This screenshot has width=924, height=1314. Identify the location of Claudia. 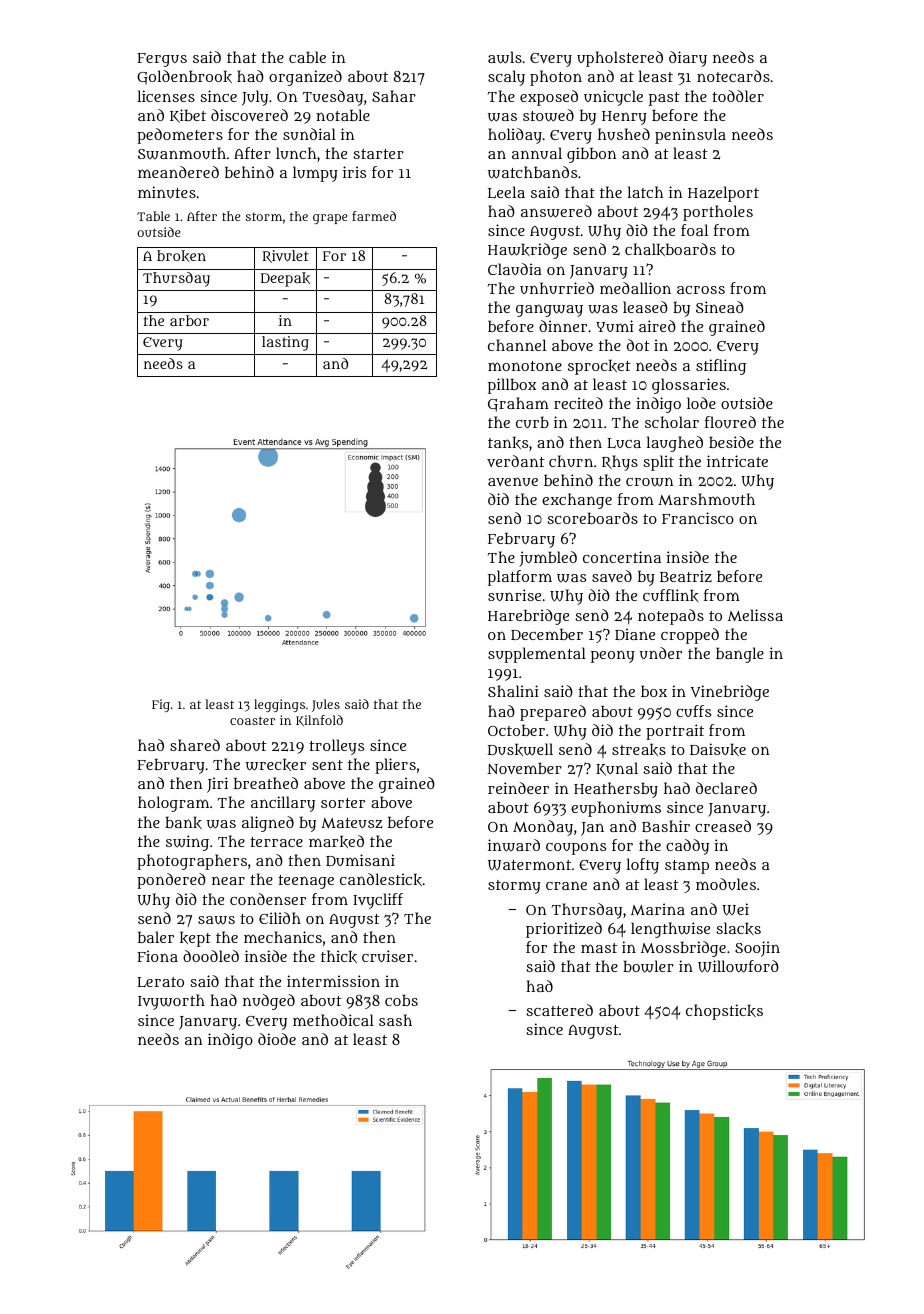
(515, 269).
